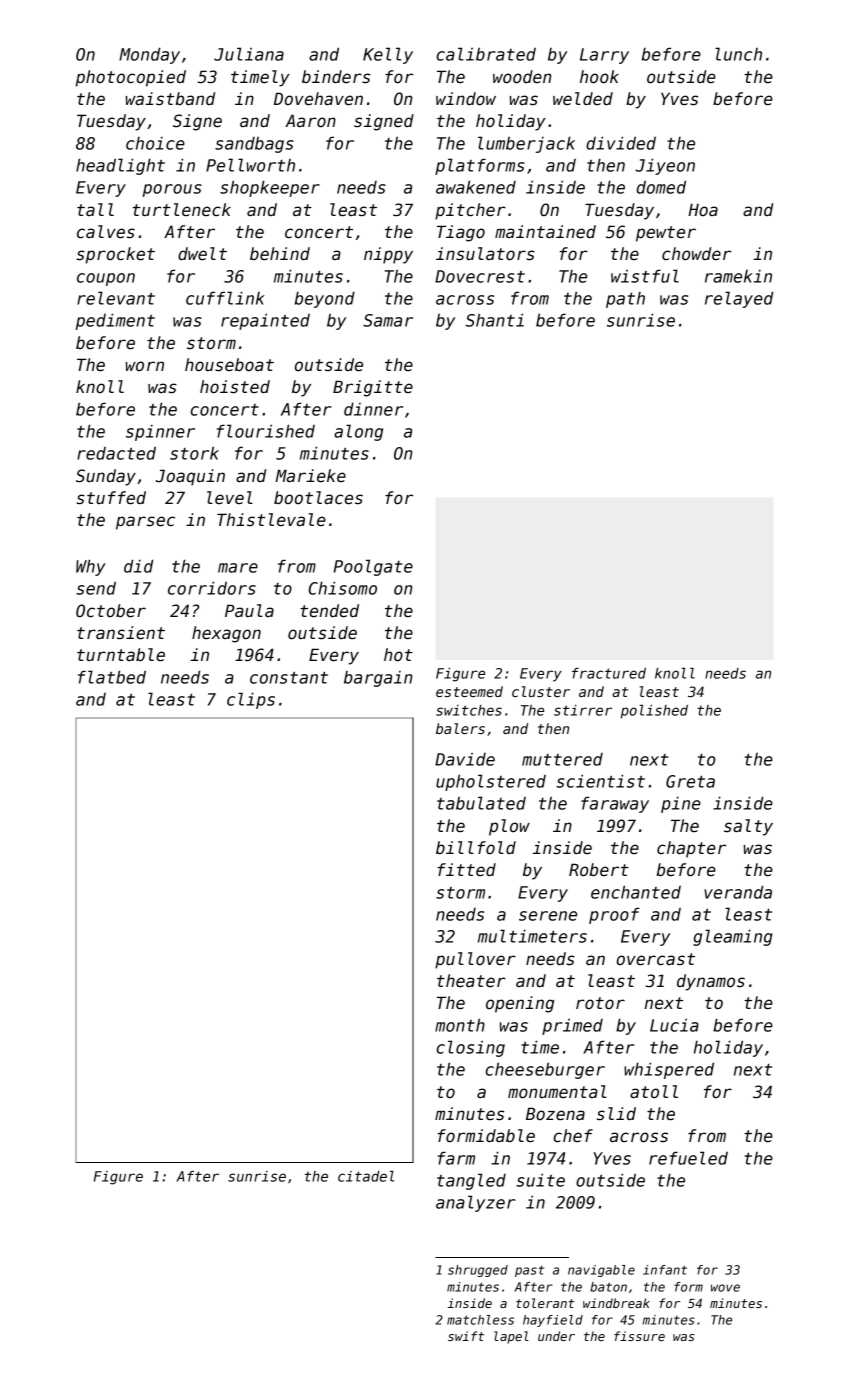  Describe the element at coordinates (739, 299) in the screenshot. I see `relayed` at that location.
